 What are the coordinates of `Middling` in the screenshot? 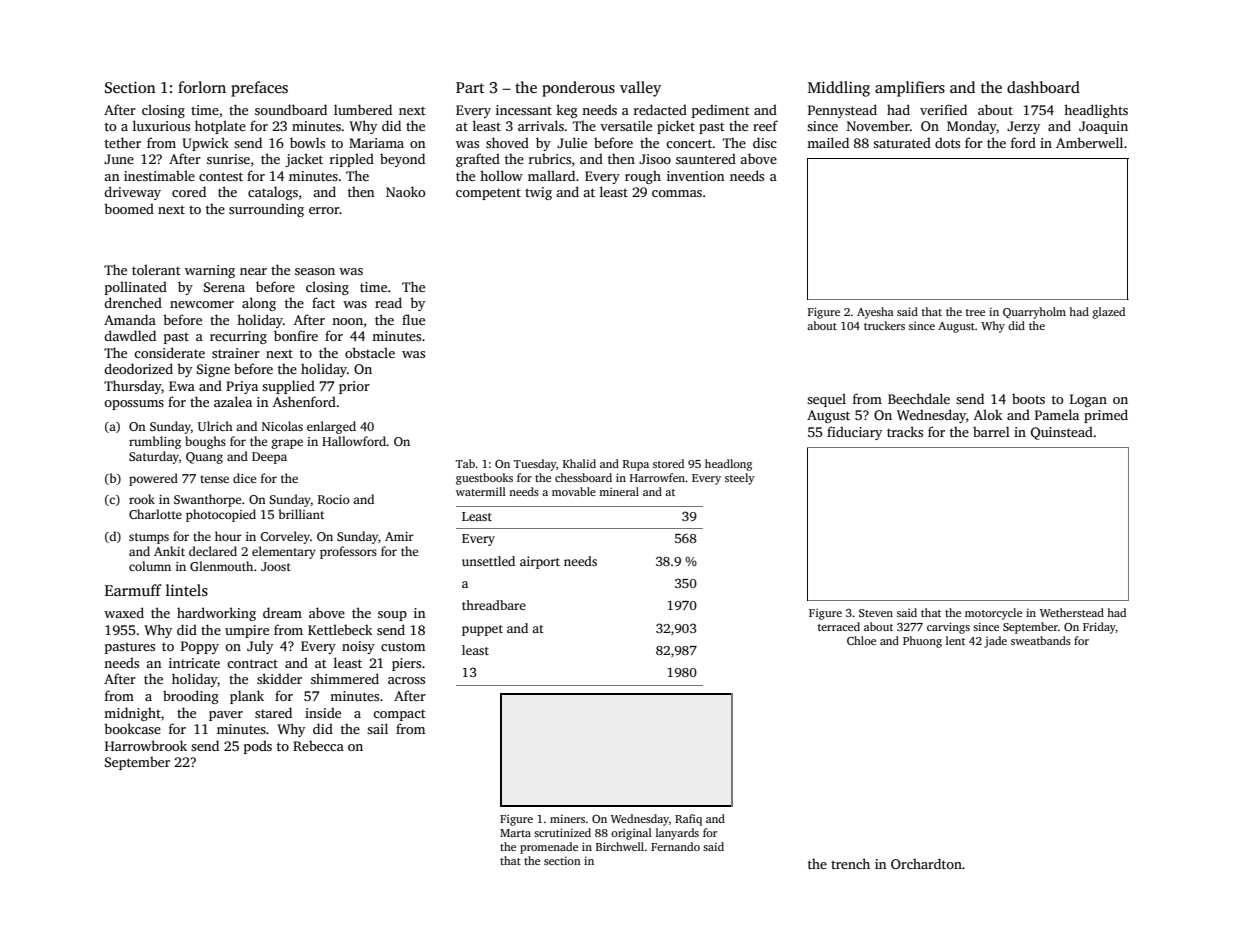 It's located at (839, 89).
